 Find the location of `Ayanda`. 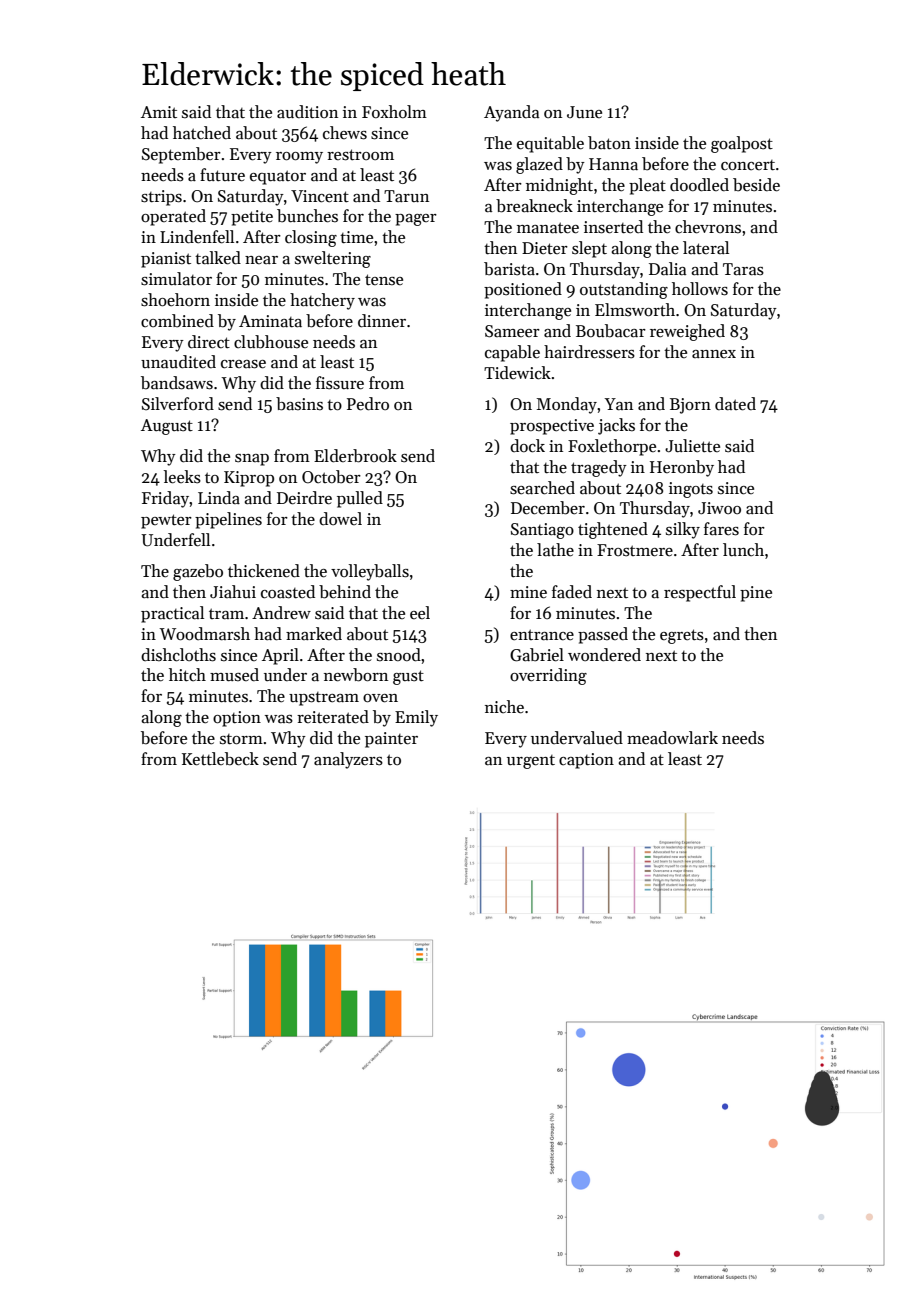

Ayanda is located at coordinates (511, 113).
